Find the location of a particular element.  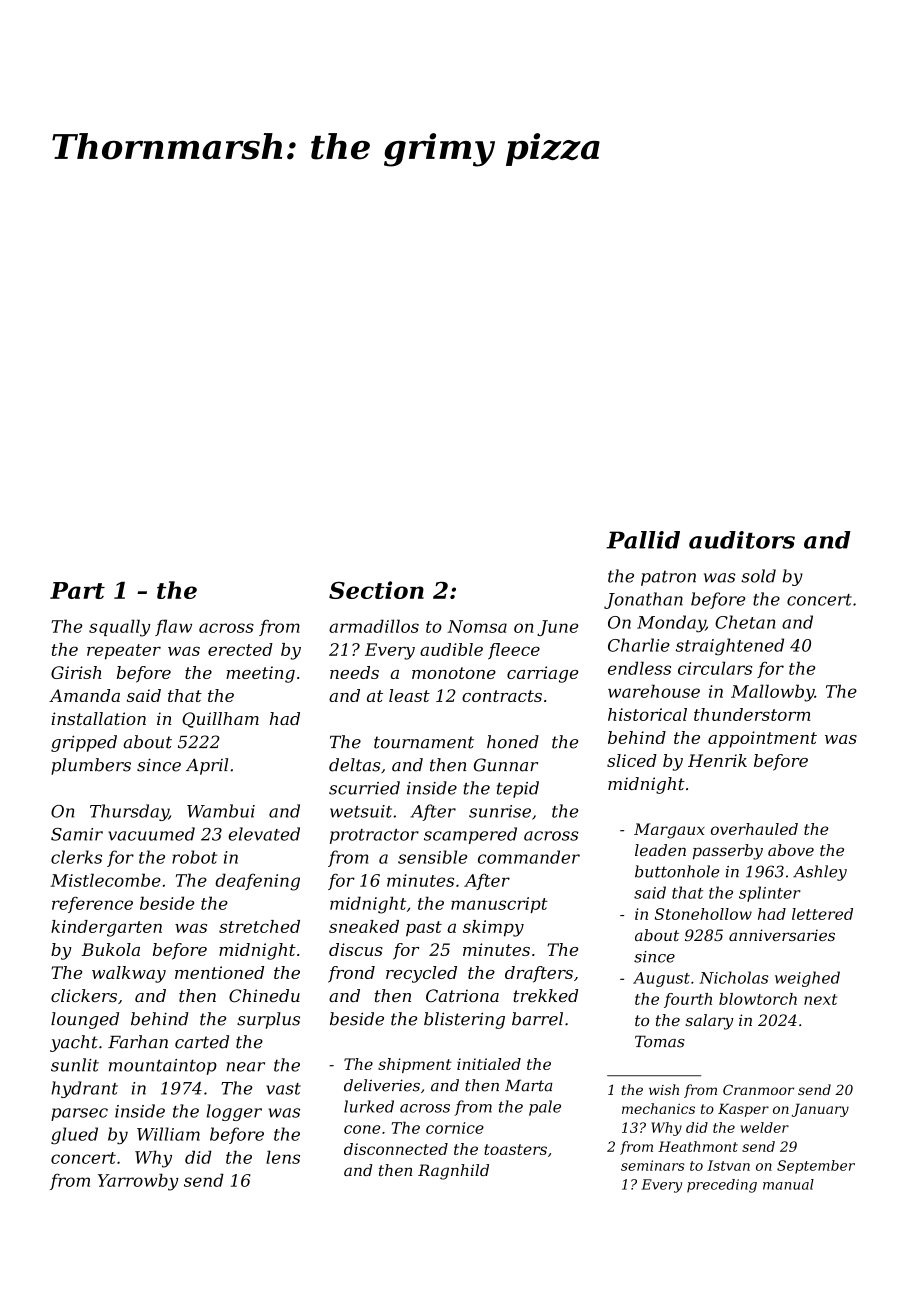

Nicholas is located at coordinates (733, 977).
